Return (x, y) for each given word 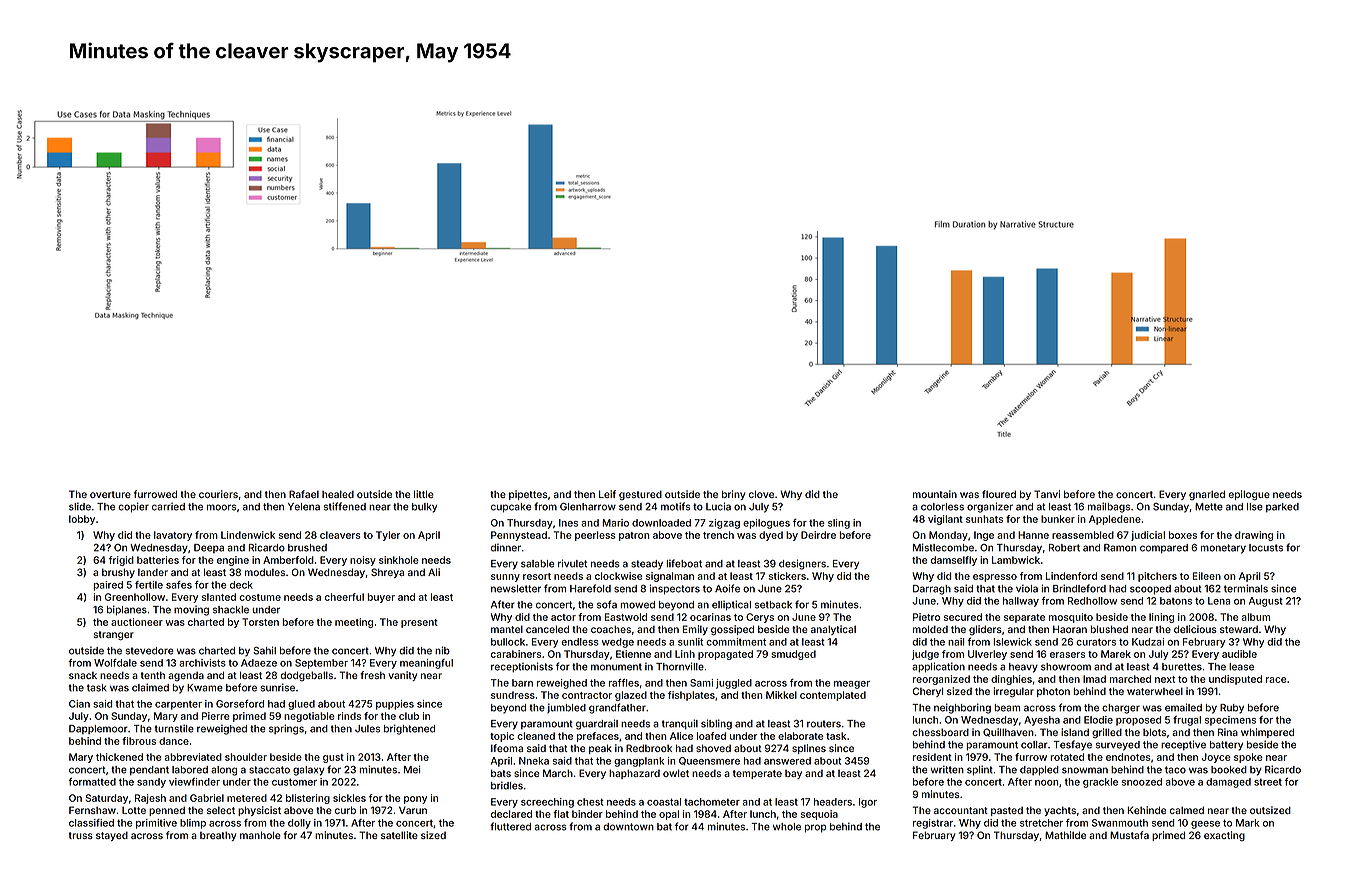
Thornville (680, 666)
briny (733, 495)
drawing (1254, 536)
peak (600, 749)
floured (999, 494)
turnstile (174, 728)
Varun (413, 810)
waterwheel (1155, 691)
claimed (150, 687)
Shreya (387, 573)
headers (833, 802)
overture (110, 494)
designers (802, 564)
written (947, 769)
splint (980, 770)
